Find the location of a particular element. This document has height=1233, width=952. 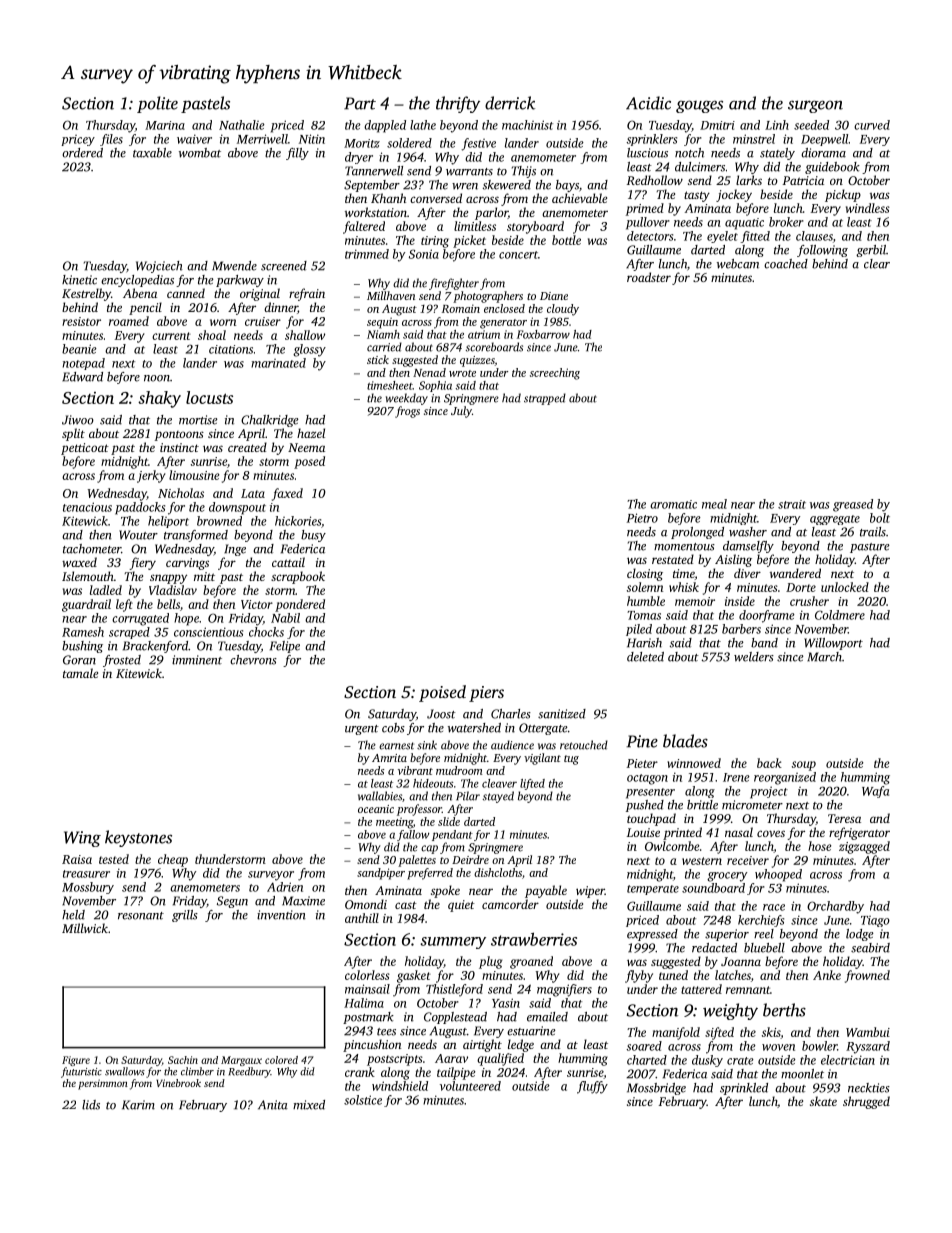

unlocked is located at coordinates (845, 587).
